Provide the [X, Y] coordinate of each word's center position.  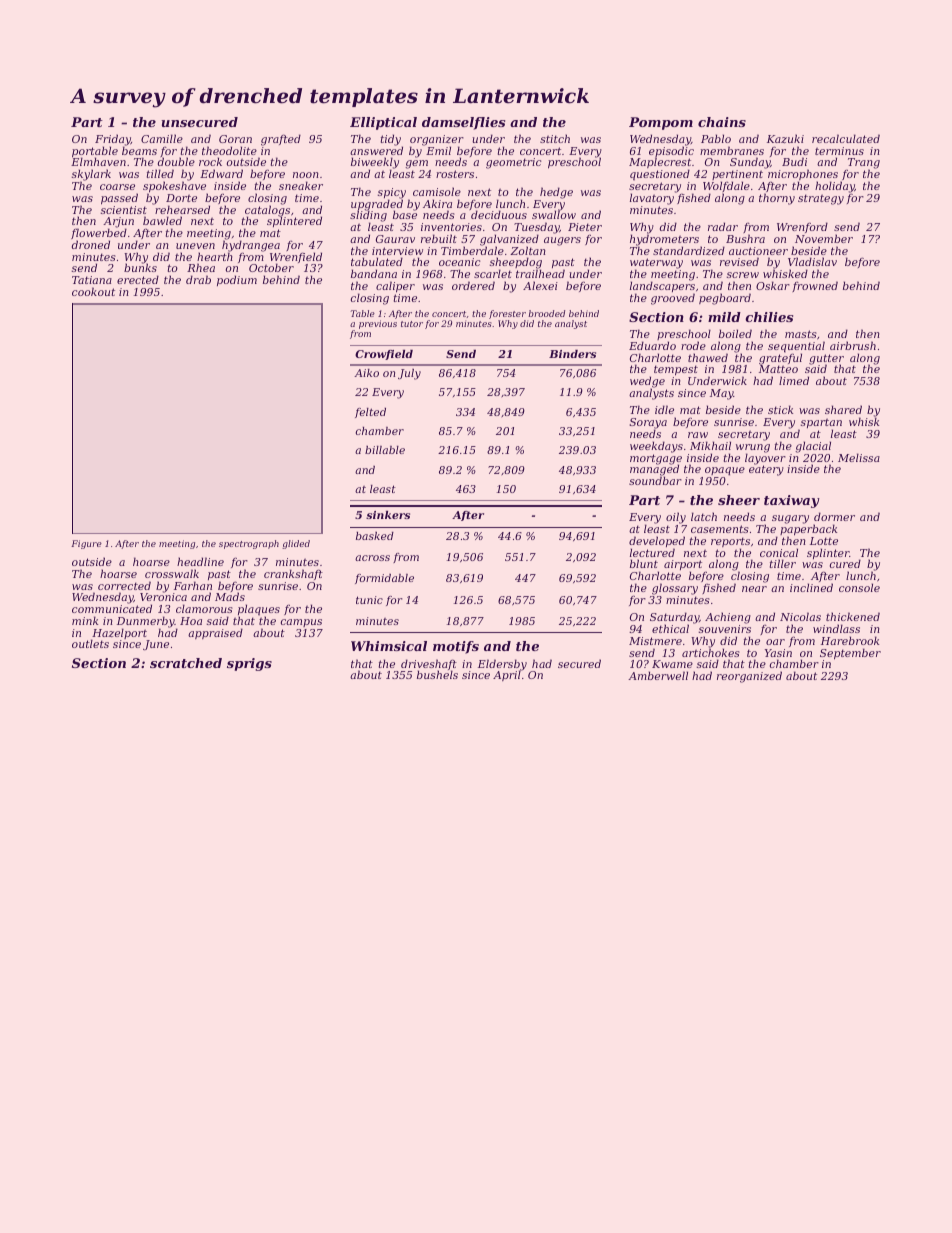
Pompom [661, 123]
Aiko [366, 373]
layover [765, 459]
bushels [437, 675]
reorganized [749, 677]
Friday [113, 140]
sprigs [249, 664]
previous [378, 324]
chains [722, 122]
